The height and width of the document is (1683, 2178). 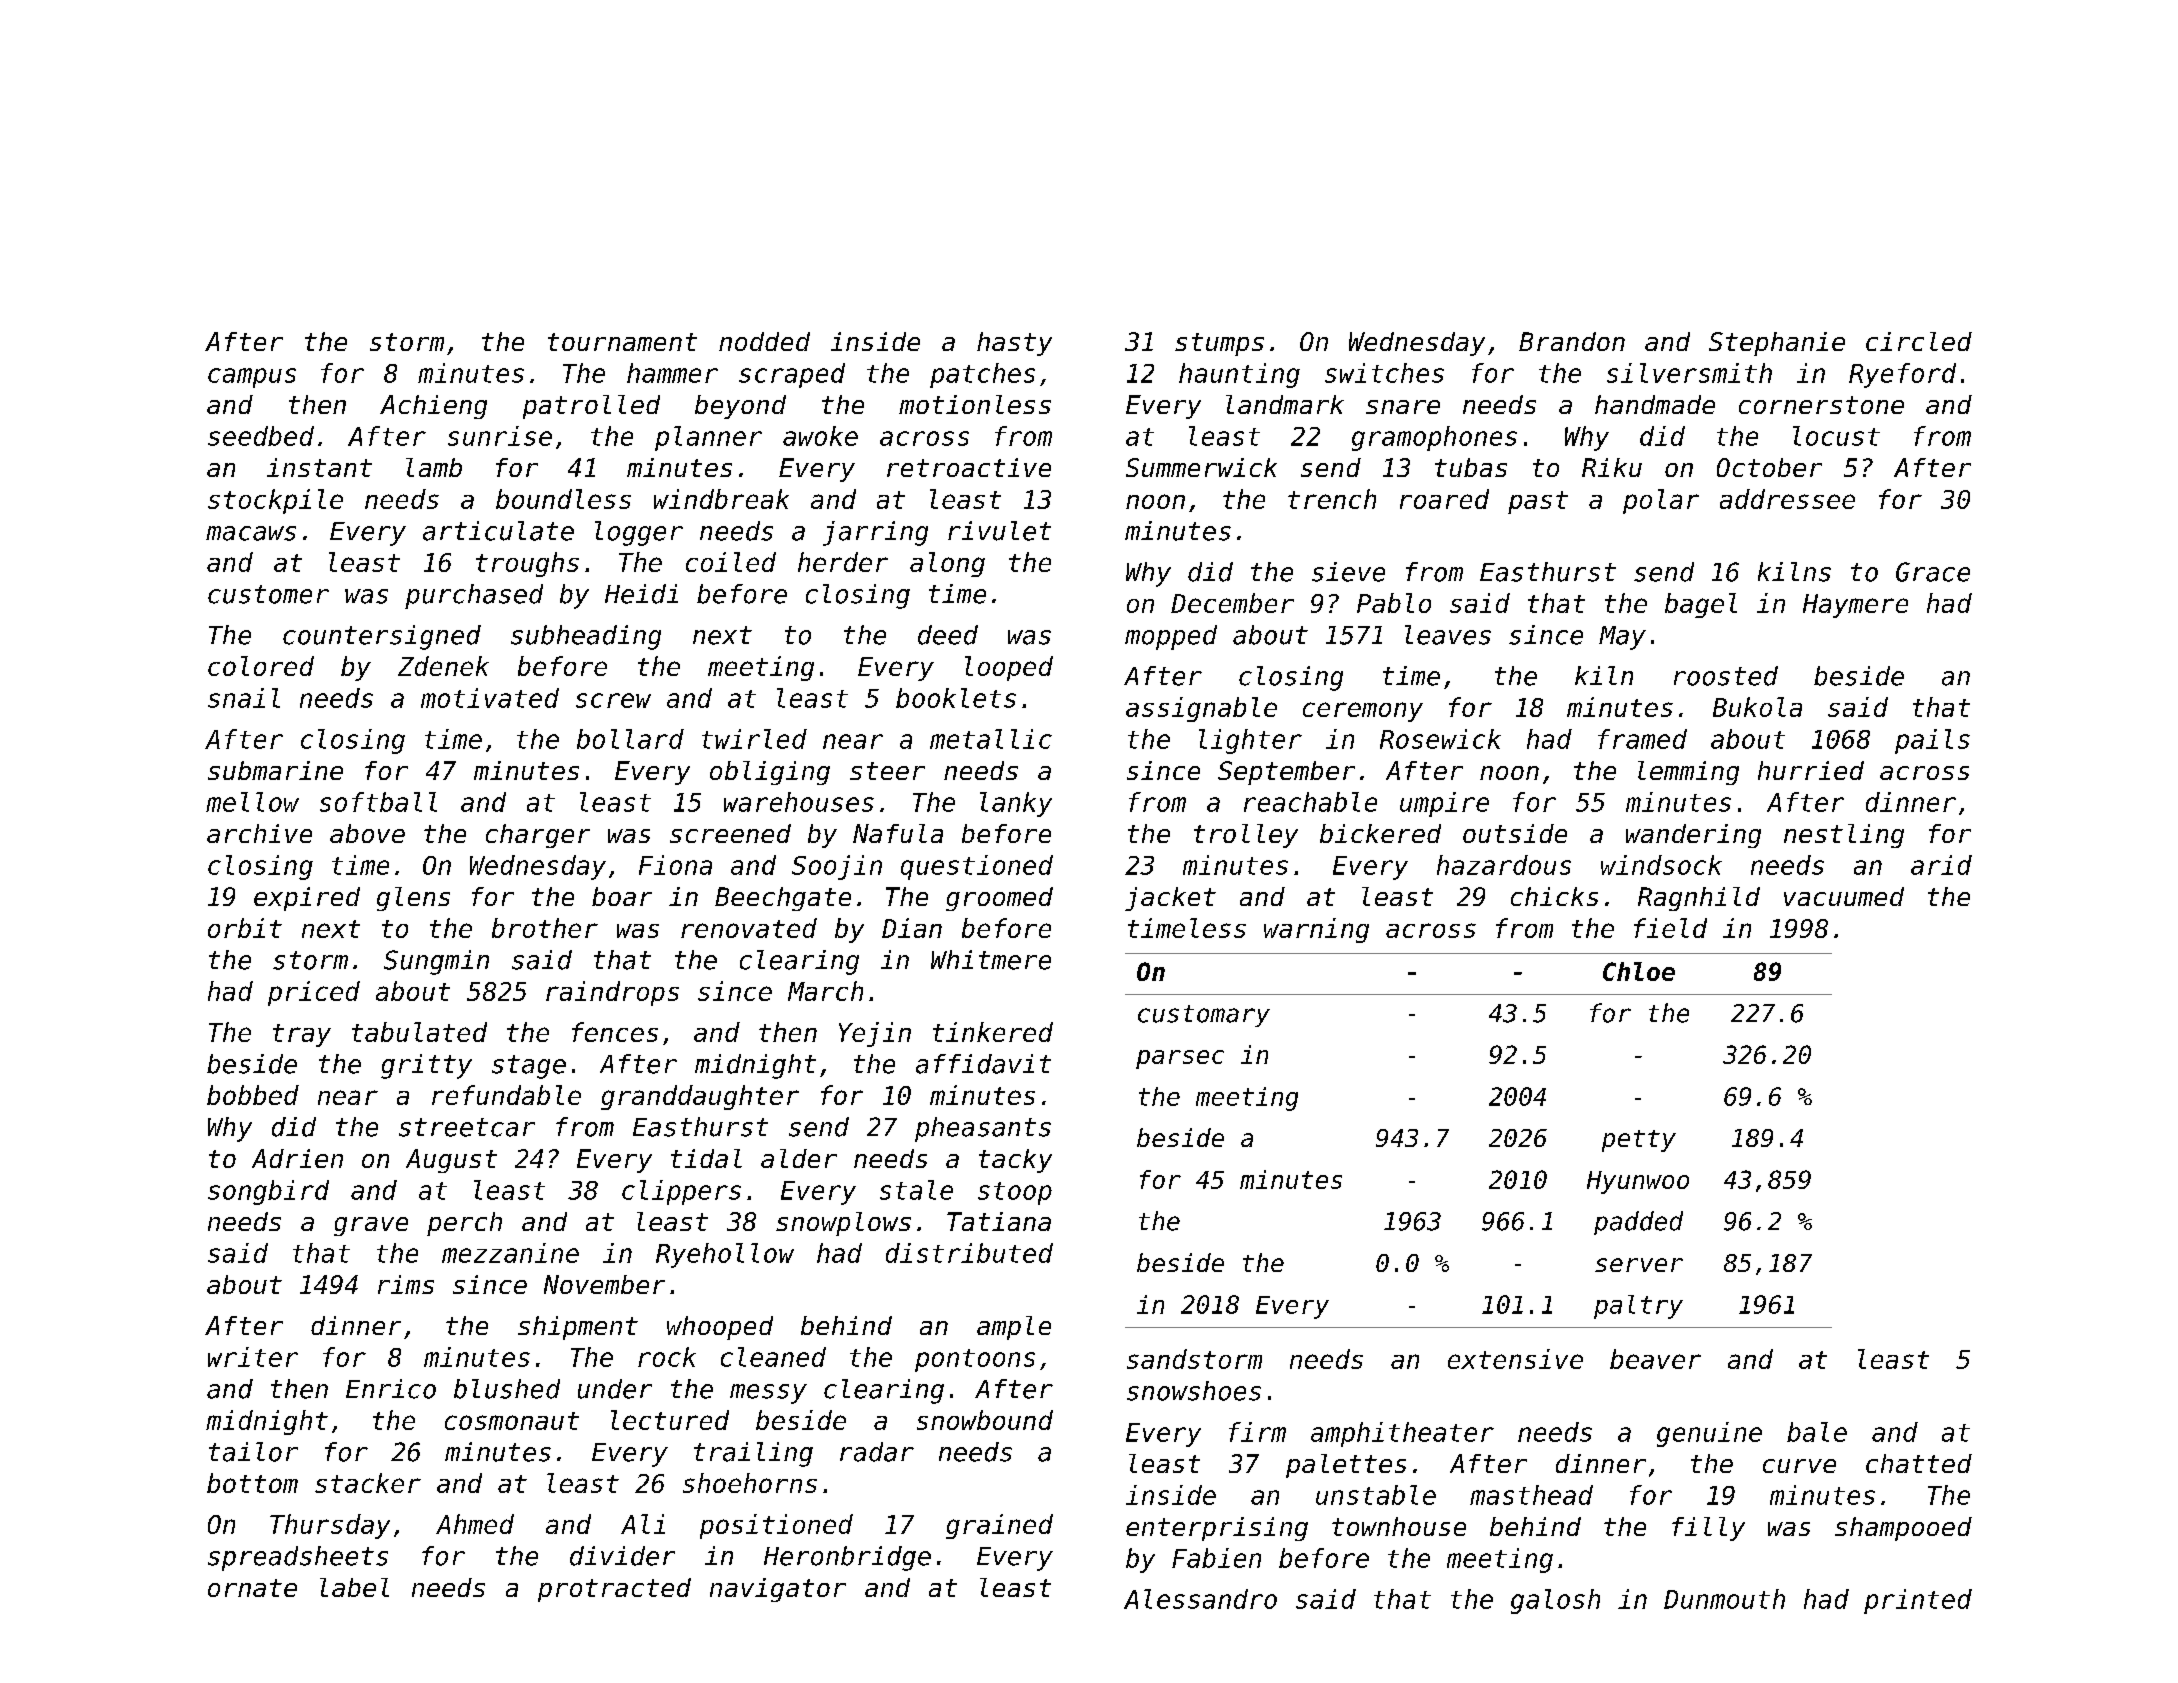 What do you see at coordinates (1688, 773) in the document?
I see `lemming` at bounding box center [1688, 773].
